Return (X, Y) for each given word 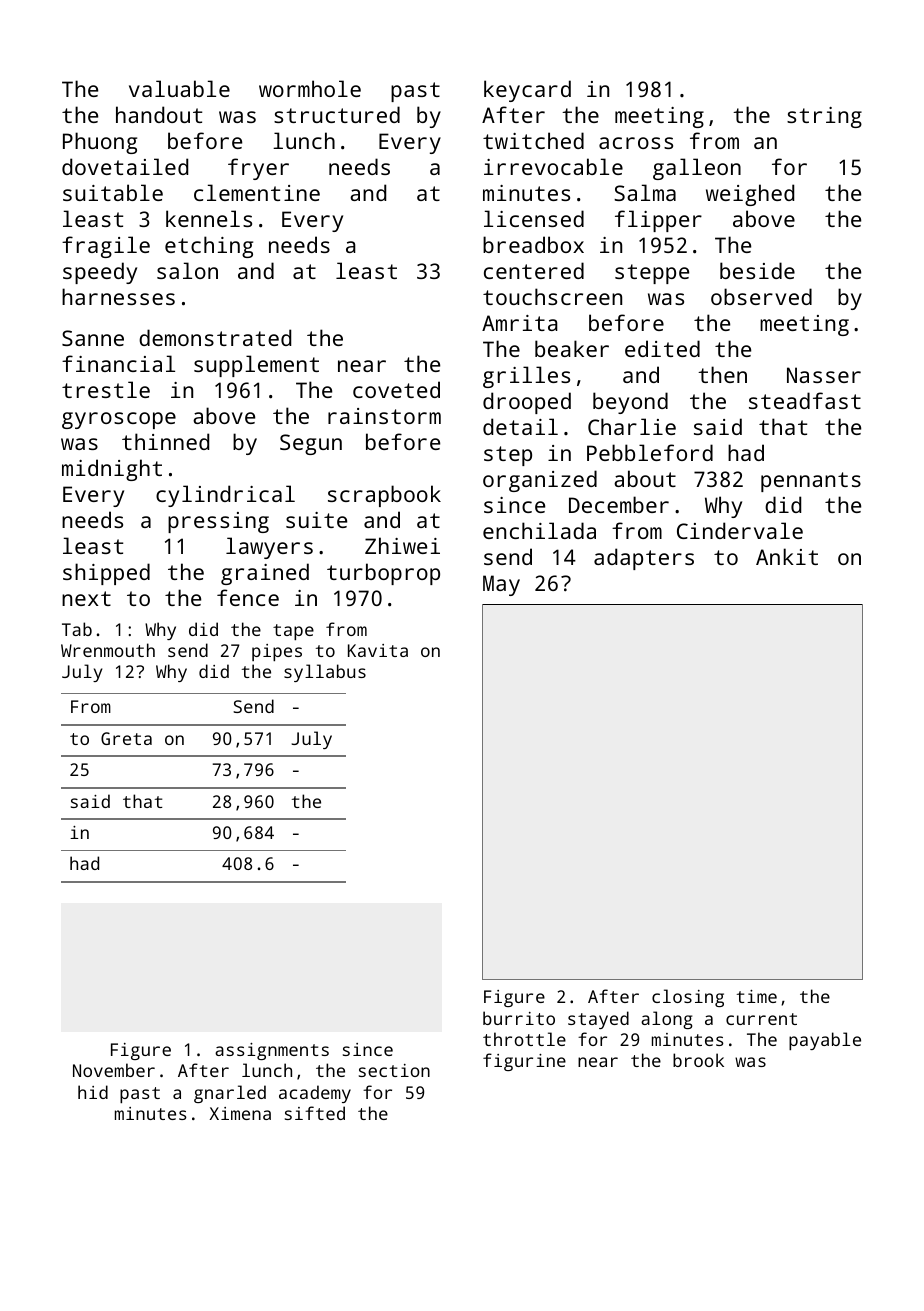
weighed (750, 195)
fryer (258, 169)
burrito (519, 1018)
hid (93, 1092)
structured (337, 114)
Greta (126, 738)
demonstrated (215, 337)
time (757, 996)
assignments (272, 1051)
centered (534, 270)
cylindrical (225, 496)
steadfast (805, 400)
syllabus (325, 673)
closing (688, 998)
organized (540, 481)
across (636, 143)
